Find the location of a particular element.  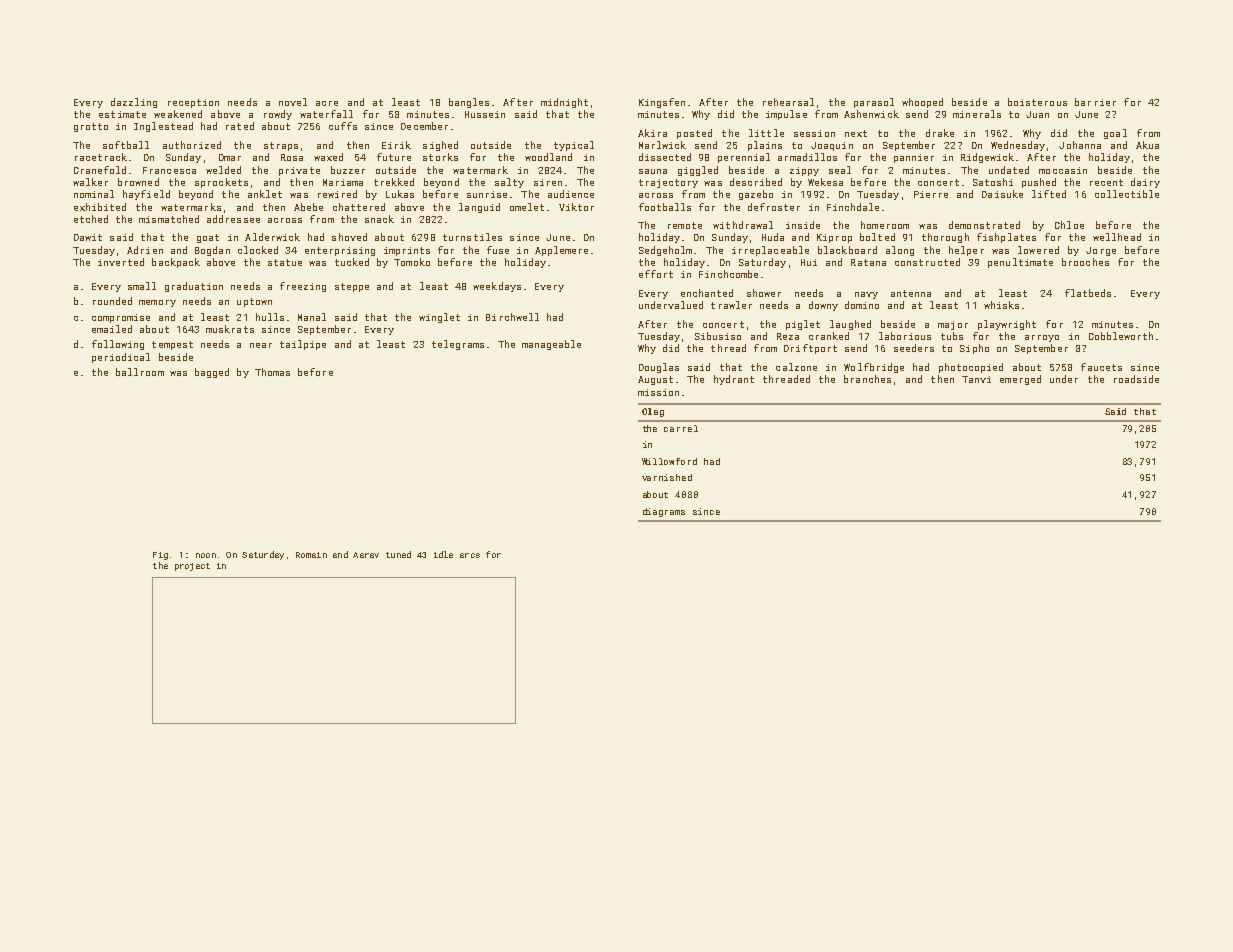

project is located at coordinates (192, 567).
